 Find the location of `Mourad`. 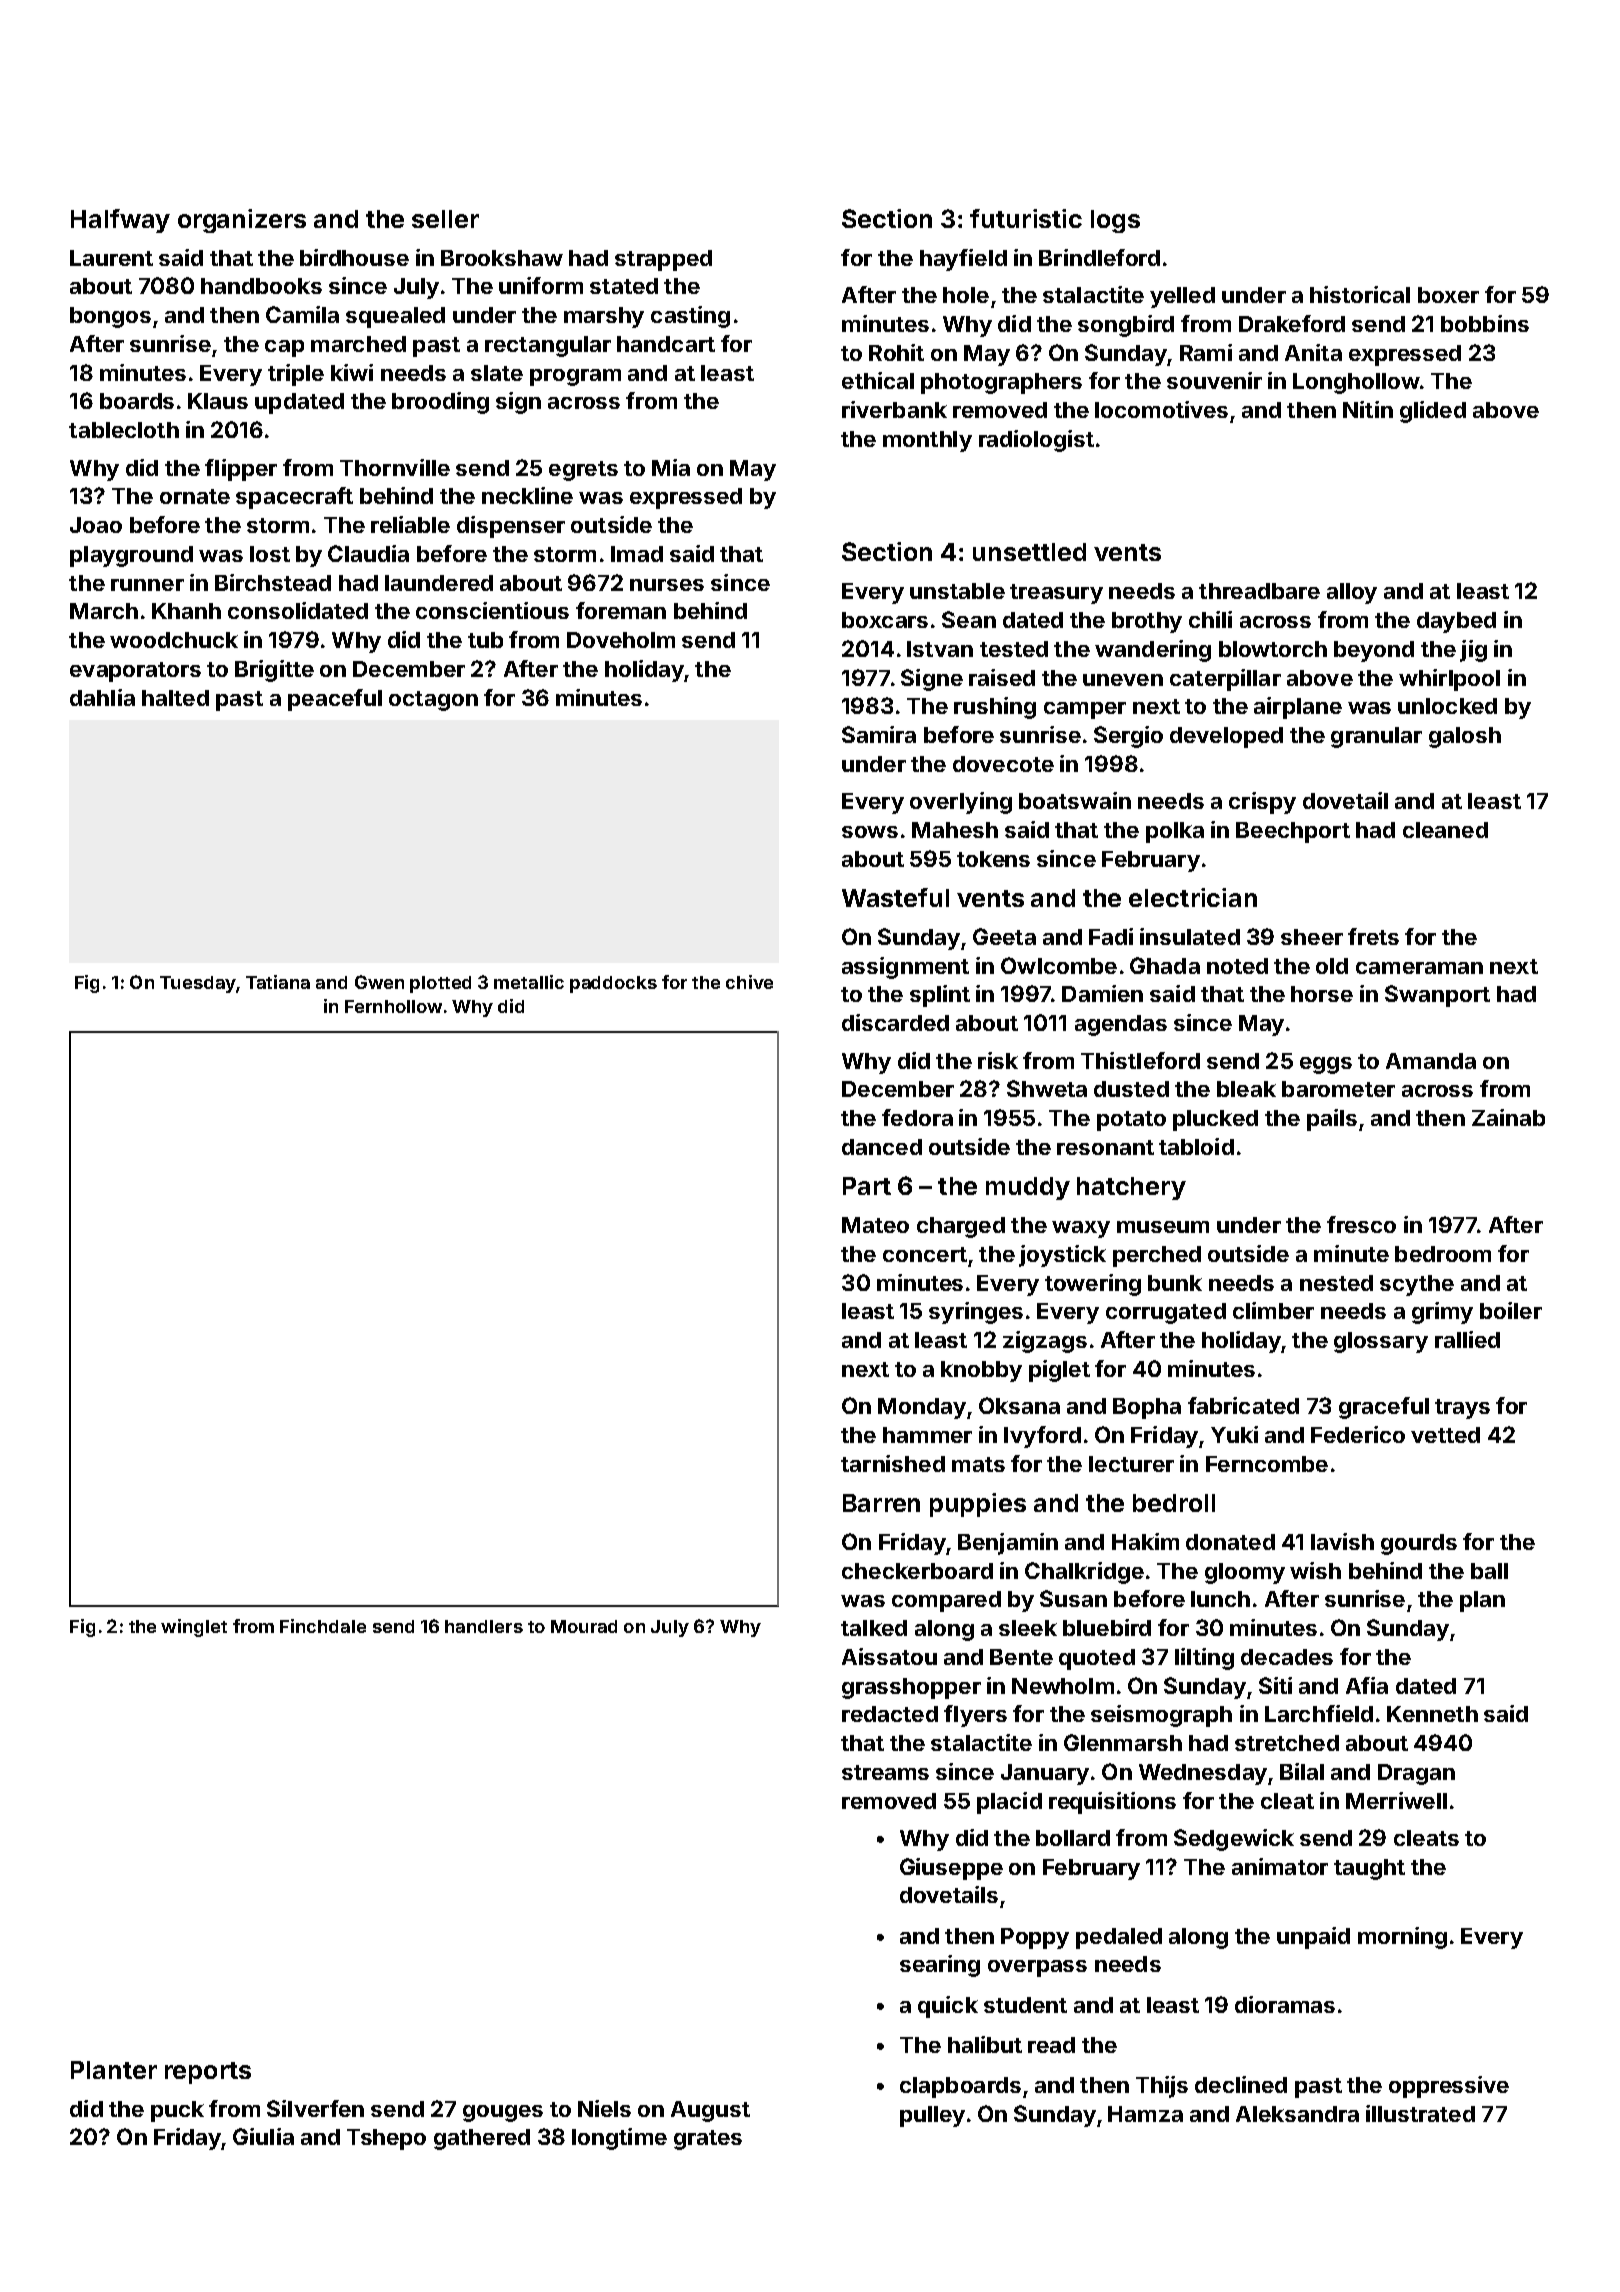

Mourad is located at coordinates (584, 1626).
